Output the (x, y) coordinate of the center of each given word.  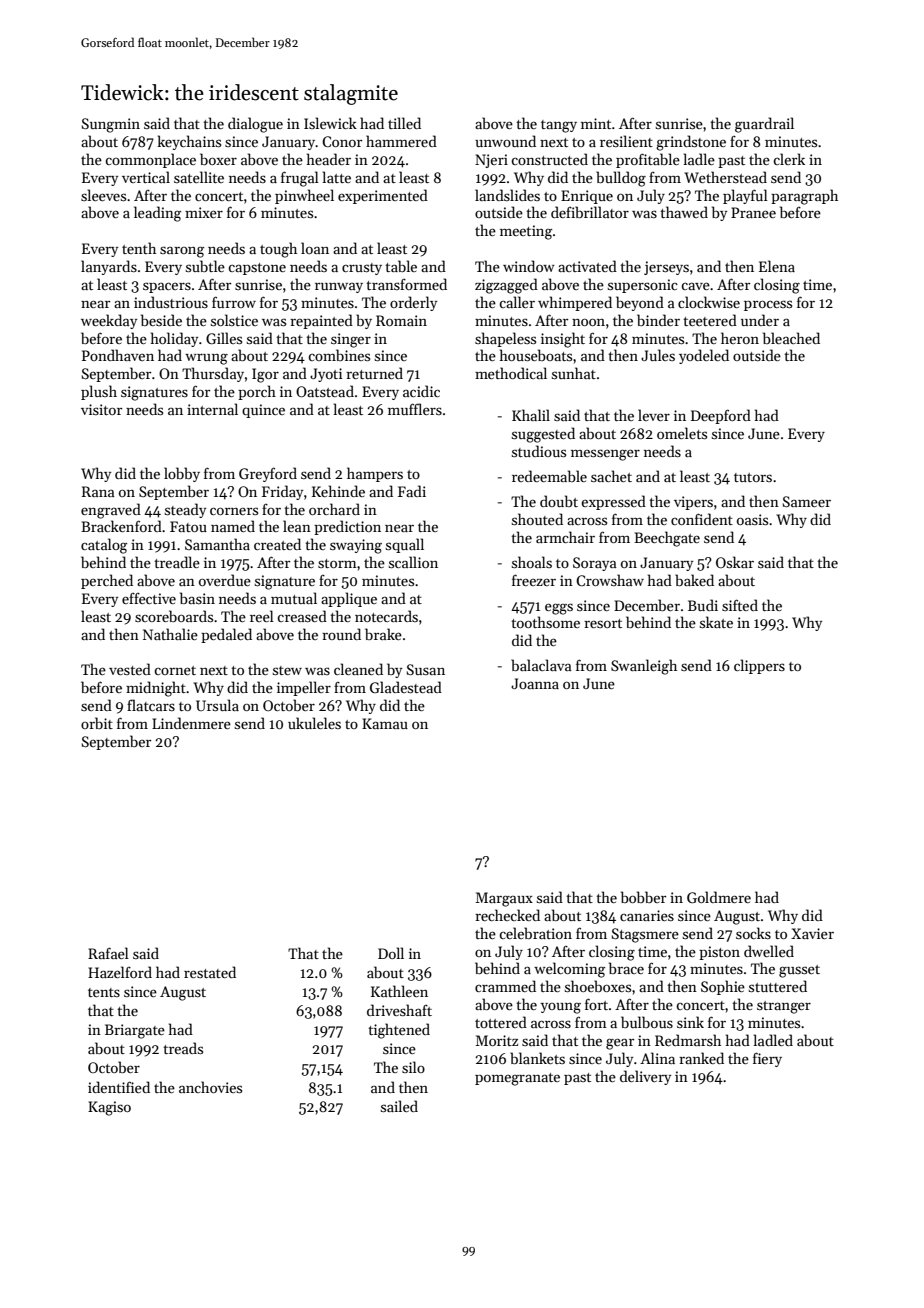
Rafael (108, 953)
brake (383, 634)
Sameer (807, 501)
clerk (789, 159)
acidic (421, 391)
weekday (109, 321)
